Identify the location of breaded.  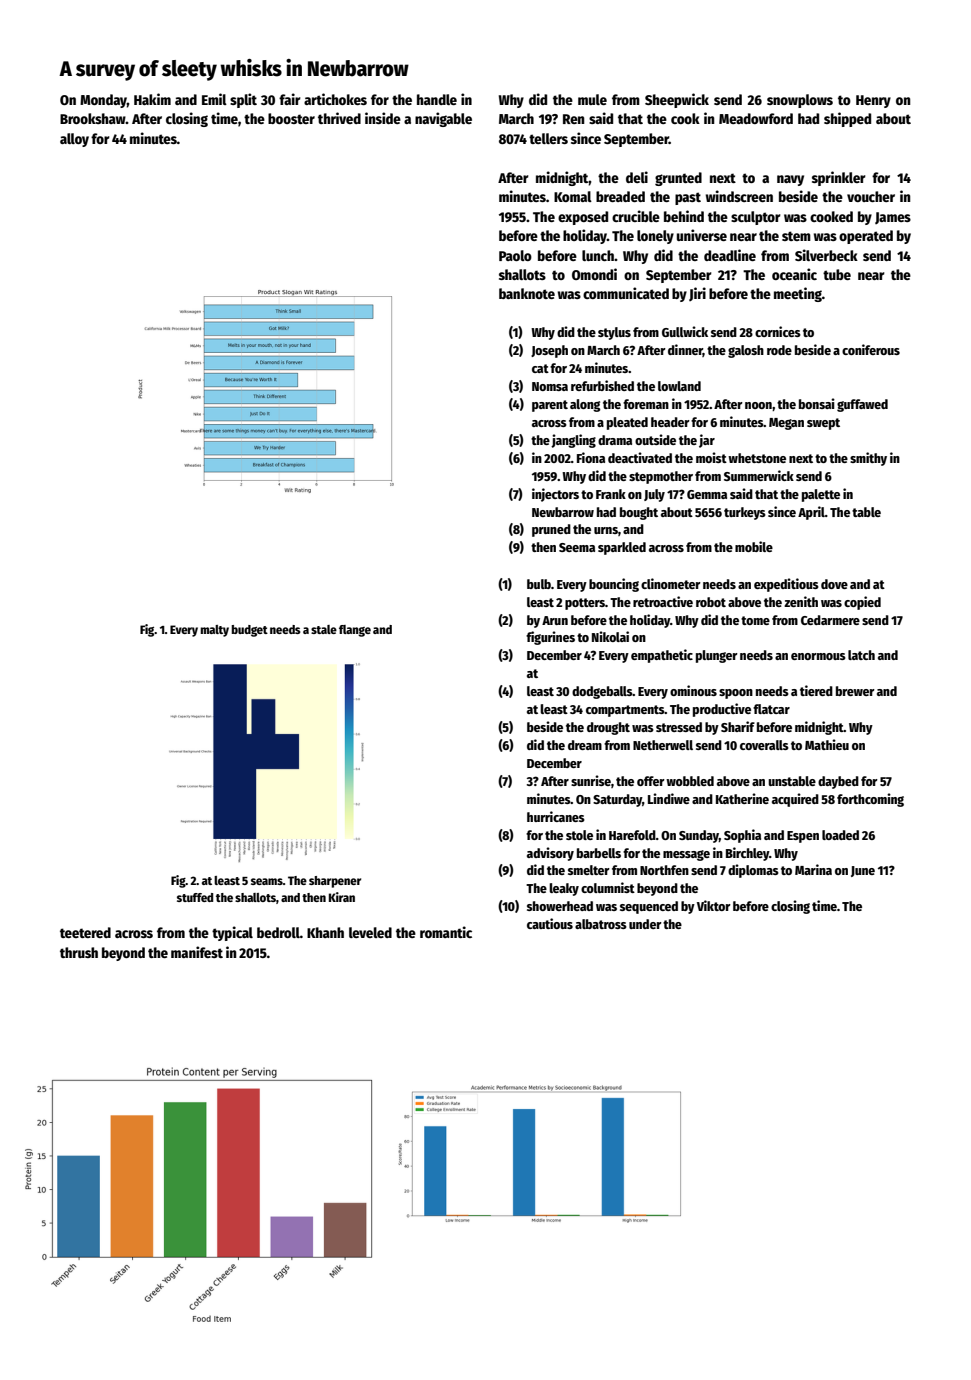
(620, 196).
